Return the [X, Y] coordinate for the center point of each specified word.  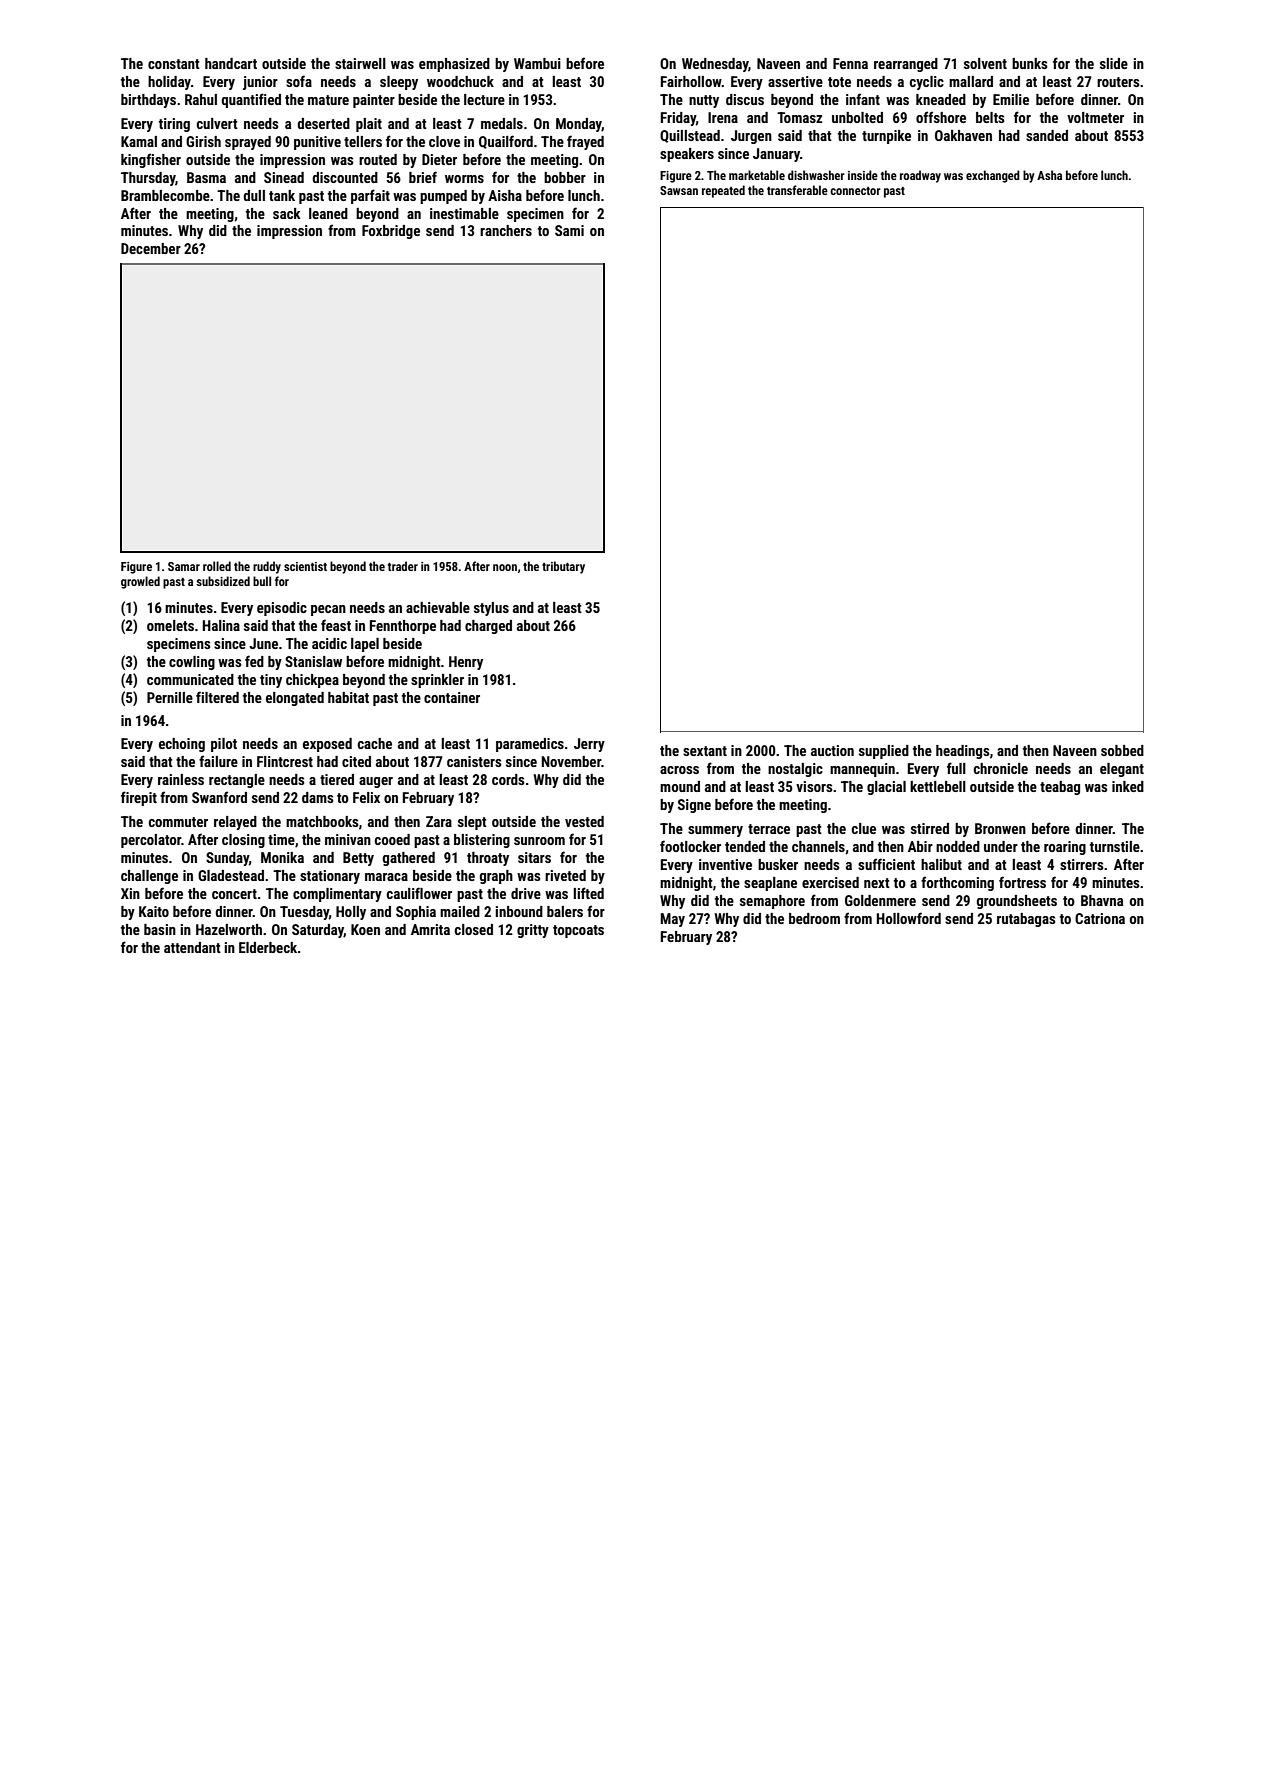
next [877, 883]
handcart [231, 63]
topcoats [578, 931]
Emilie [1011, 99]
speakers [687, 155]
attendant [192, 947]
